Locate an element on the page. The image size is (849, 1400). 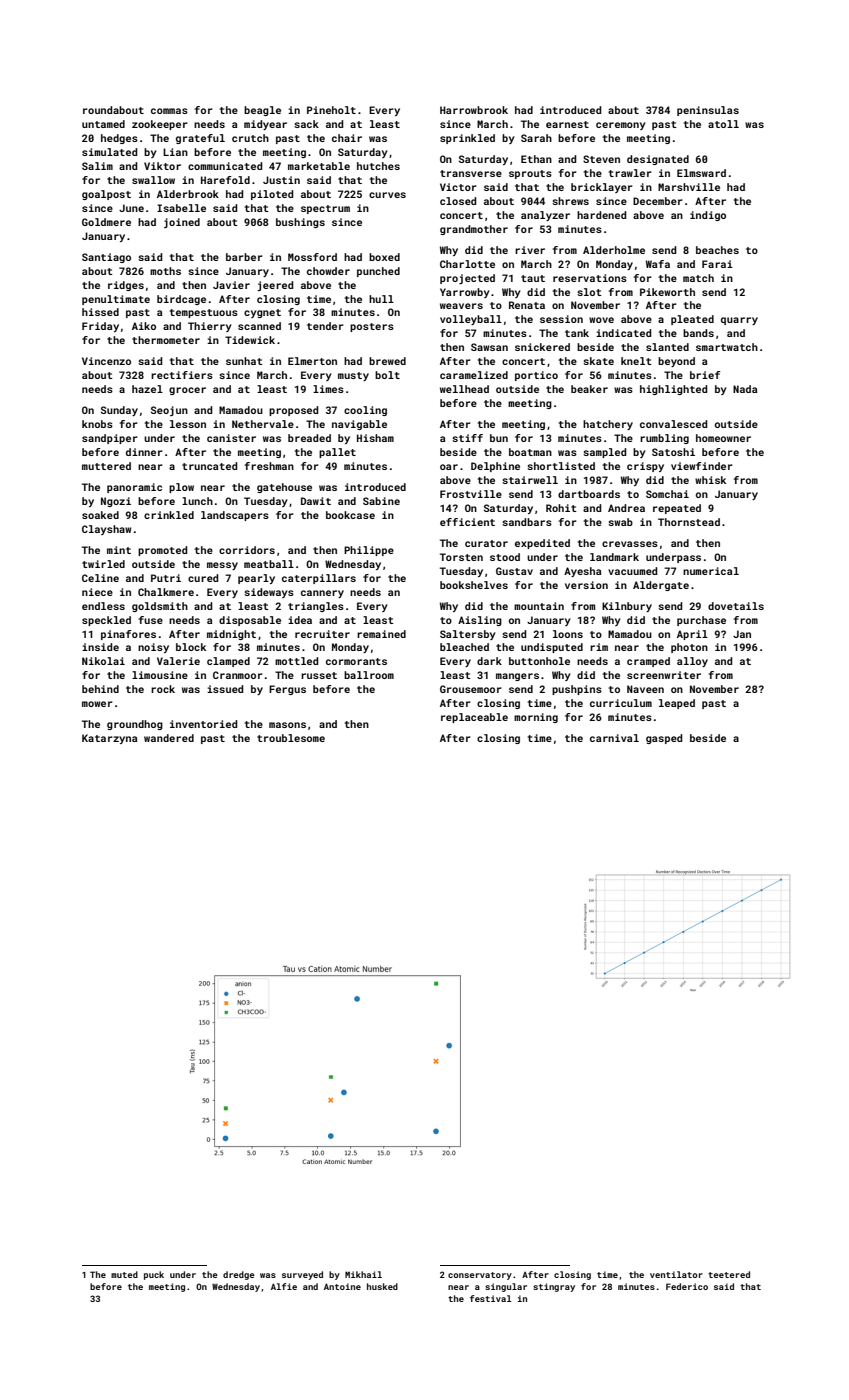
peninsulas is located at coordinates (708, 111).
